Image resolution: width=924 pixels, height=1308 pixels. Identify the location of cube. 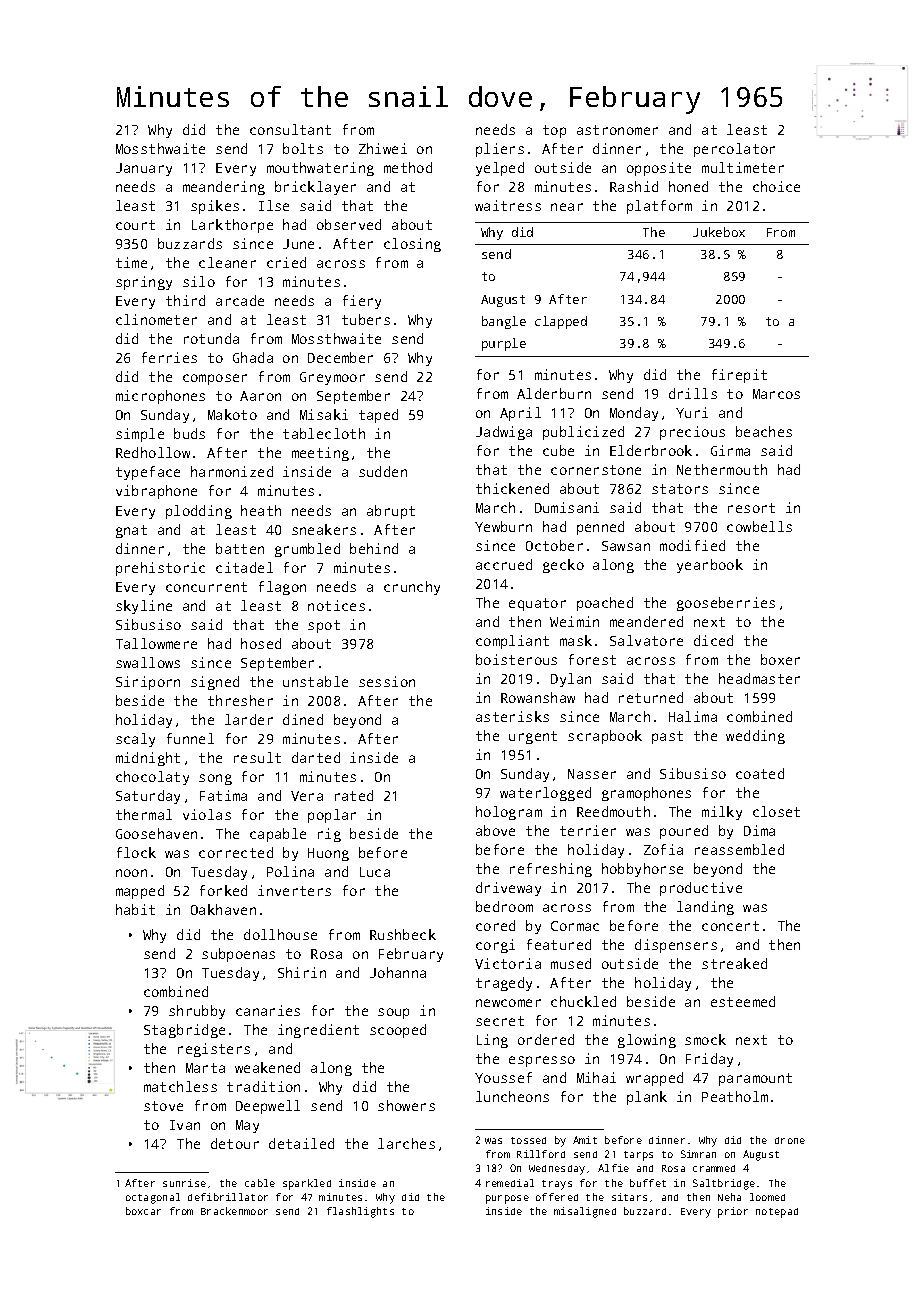
(558, 450).
